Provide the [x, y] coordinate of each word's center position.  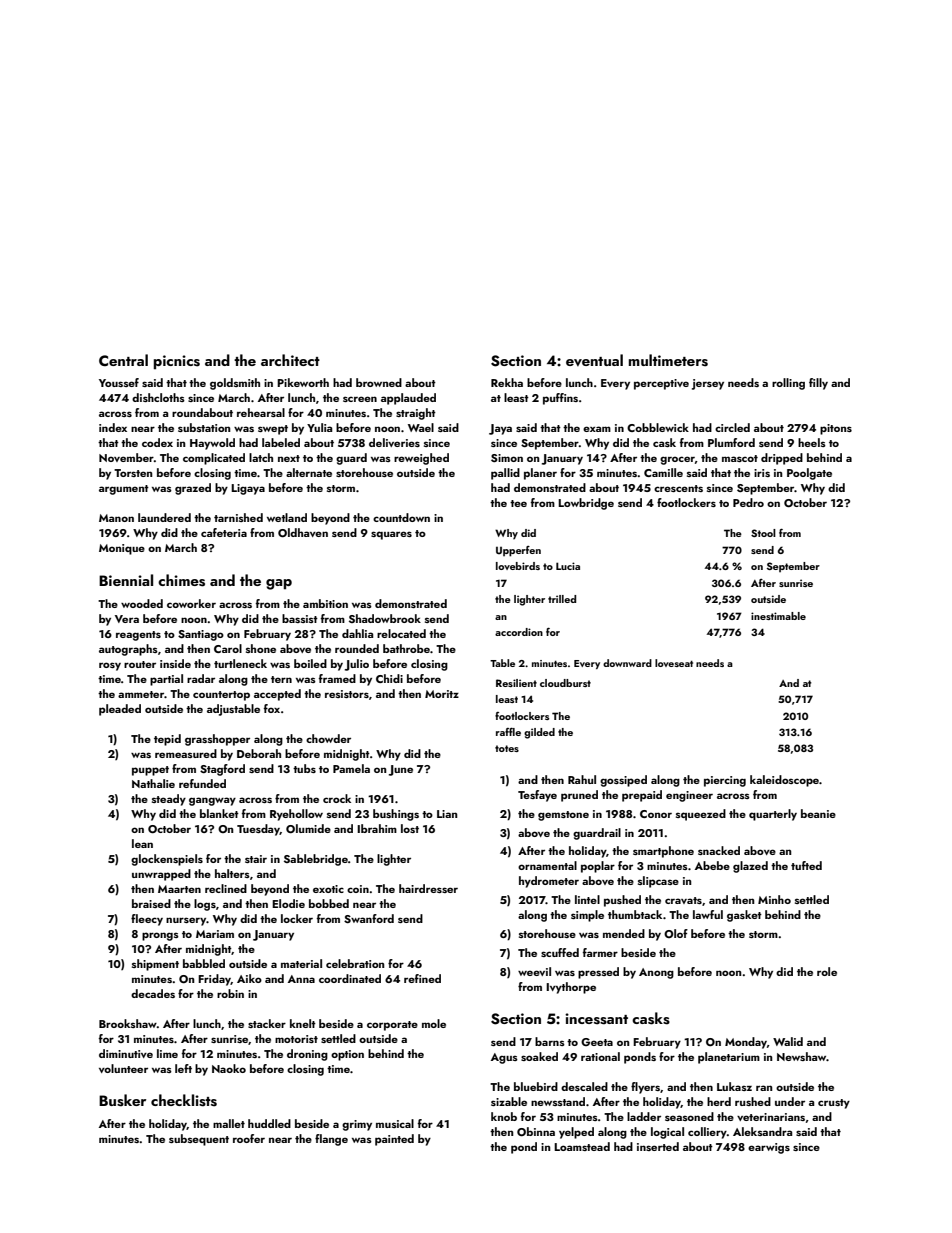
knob [504, 1116]
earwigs [769, 1148]
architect [290, 360]
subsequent [199, 1140]
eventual [594, 360]
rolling [788, 384]
